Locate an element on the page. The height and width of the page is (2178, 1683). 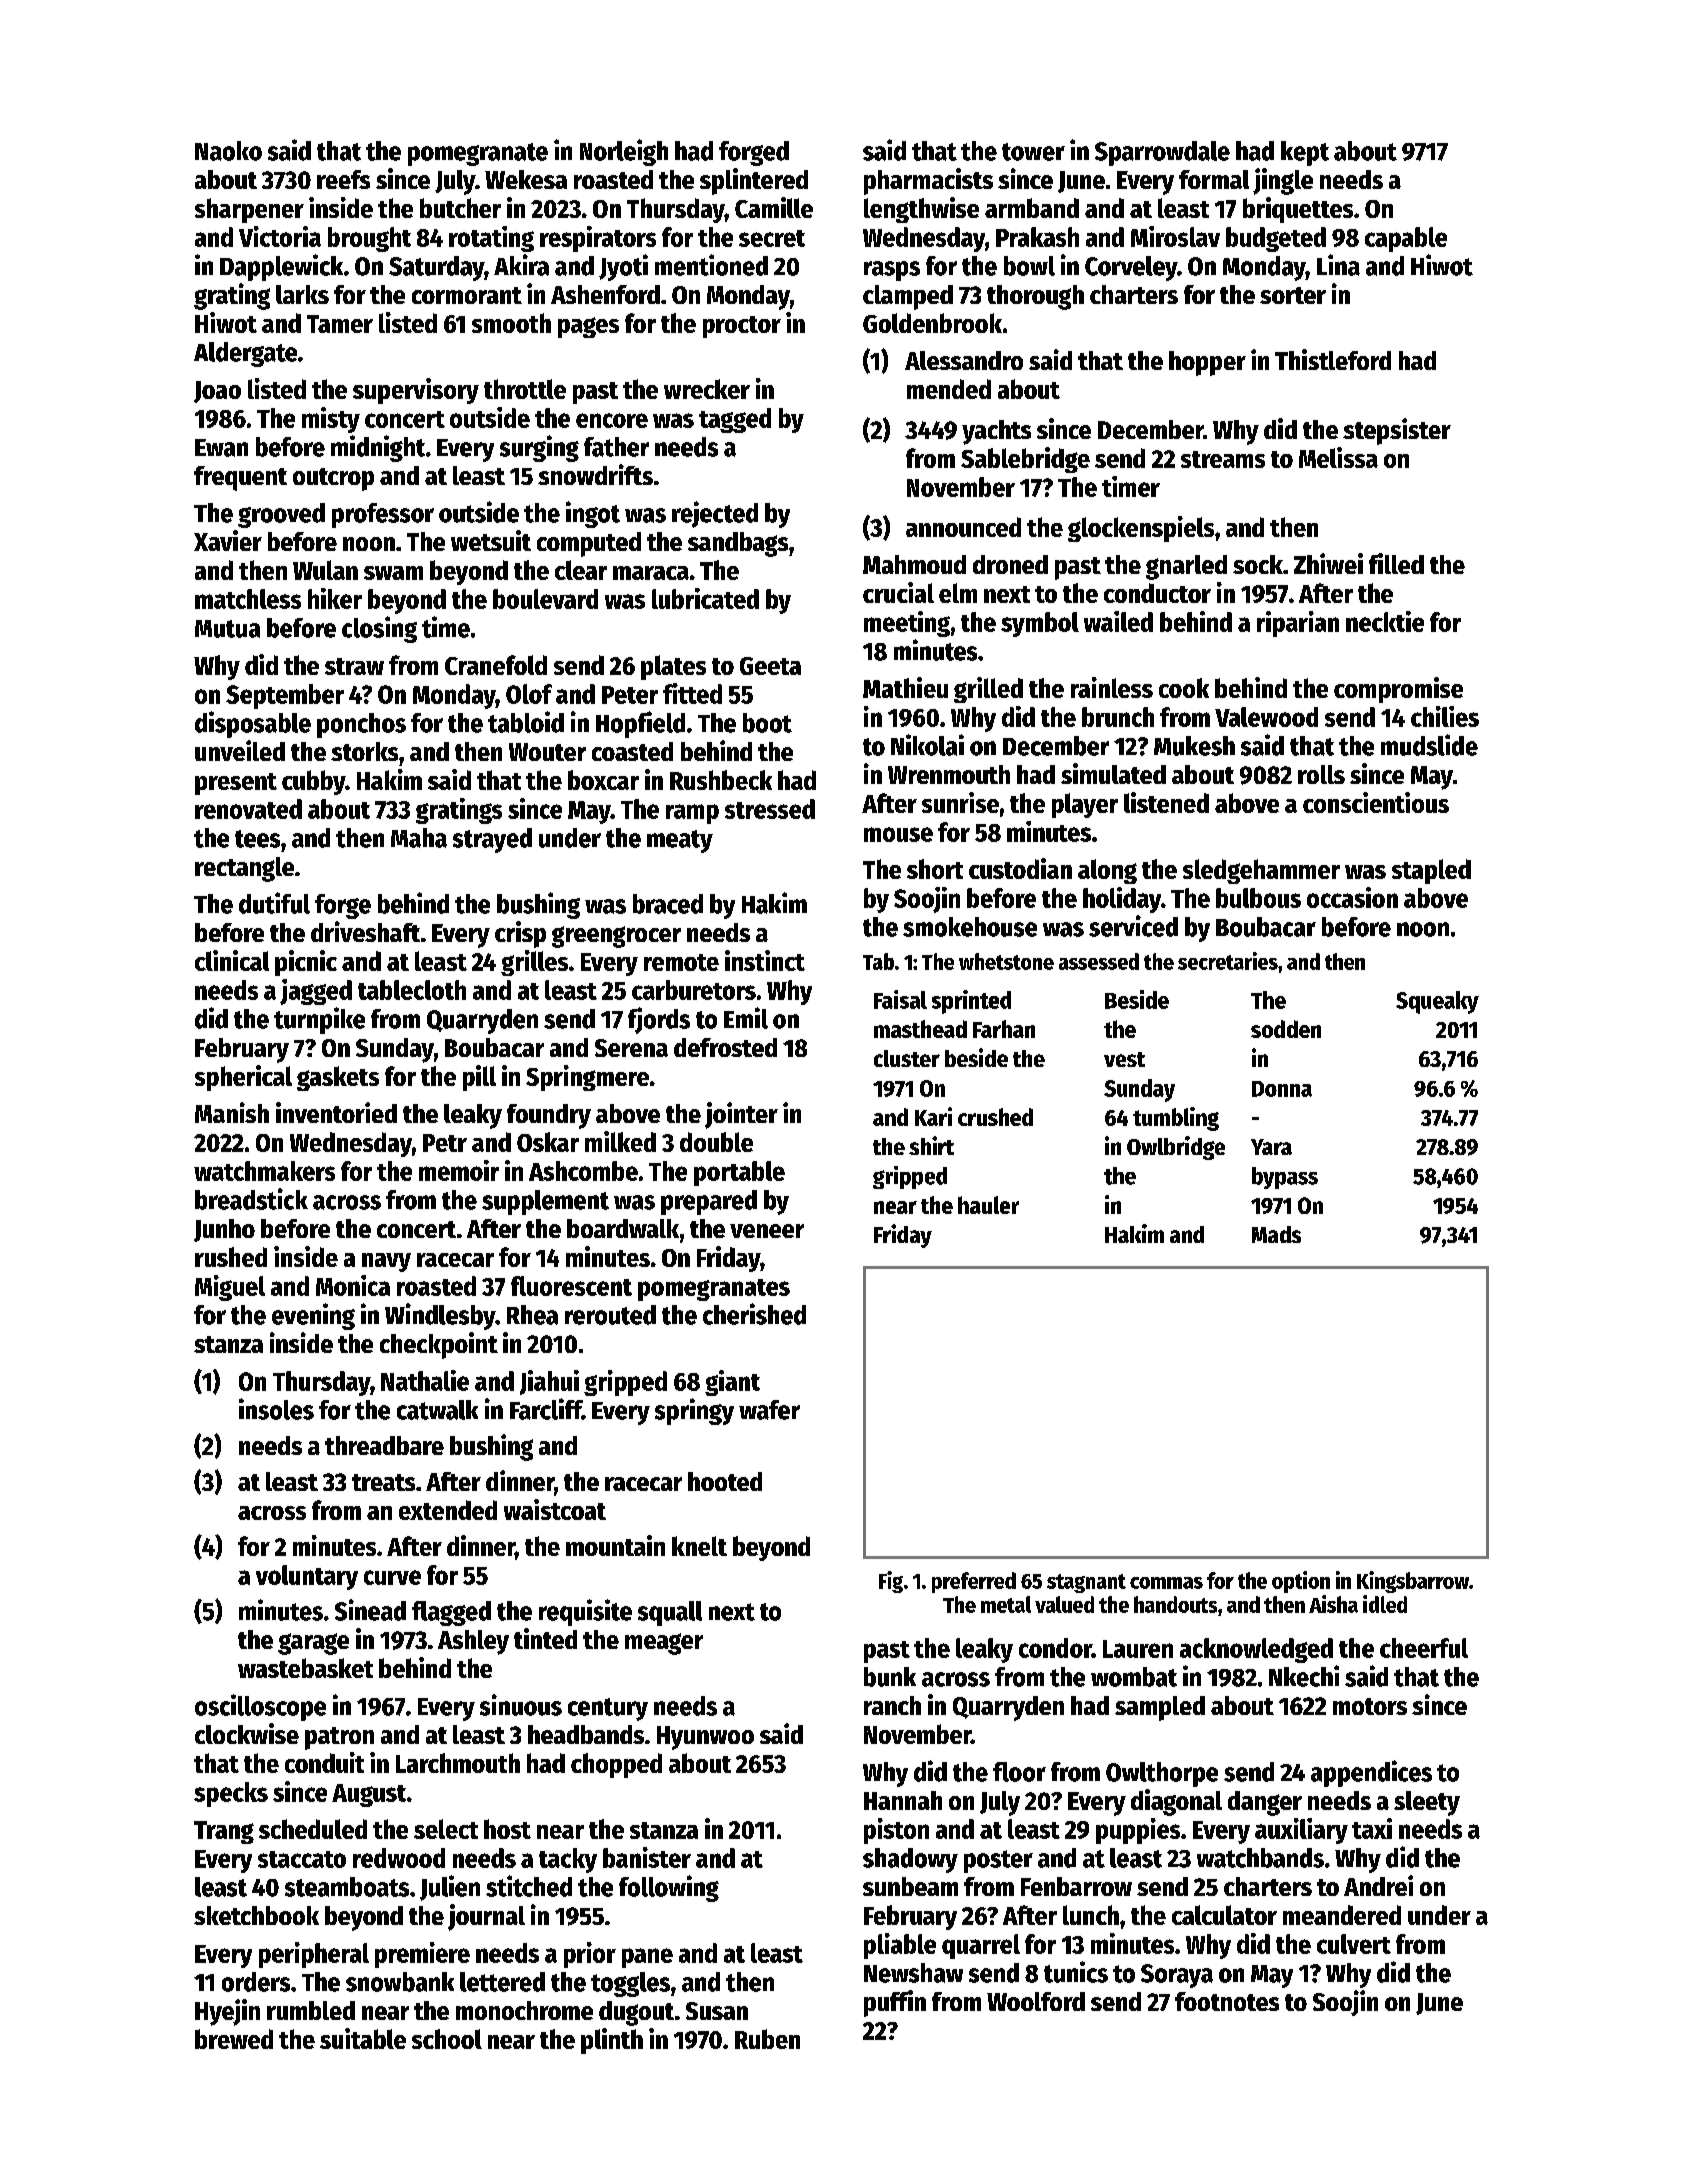
Norleigh is located at coordinates (624, 152).
